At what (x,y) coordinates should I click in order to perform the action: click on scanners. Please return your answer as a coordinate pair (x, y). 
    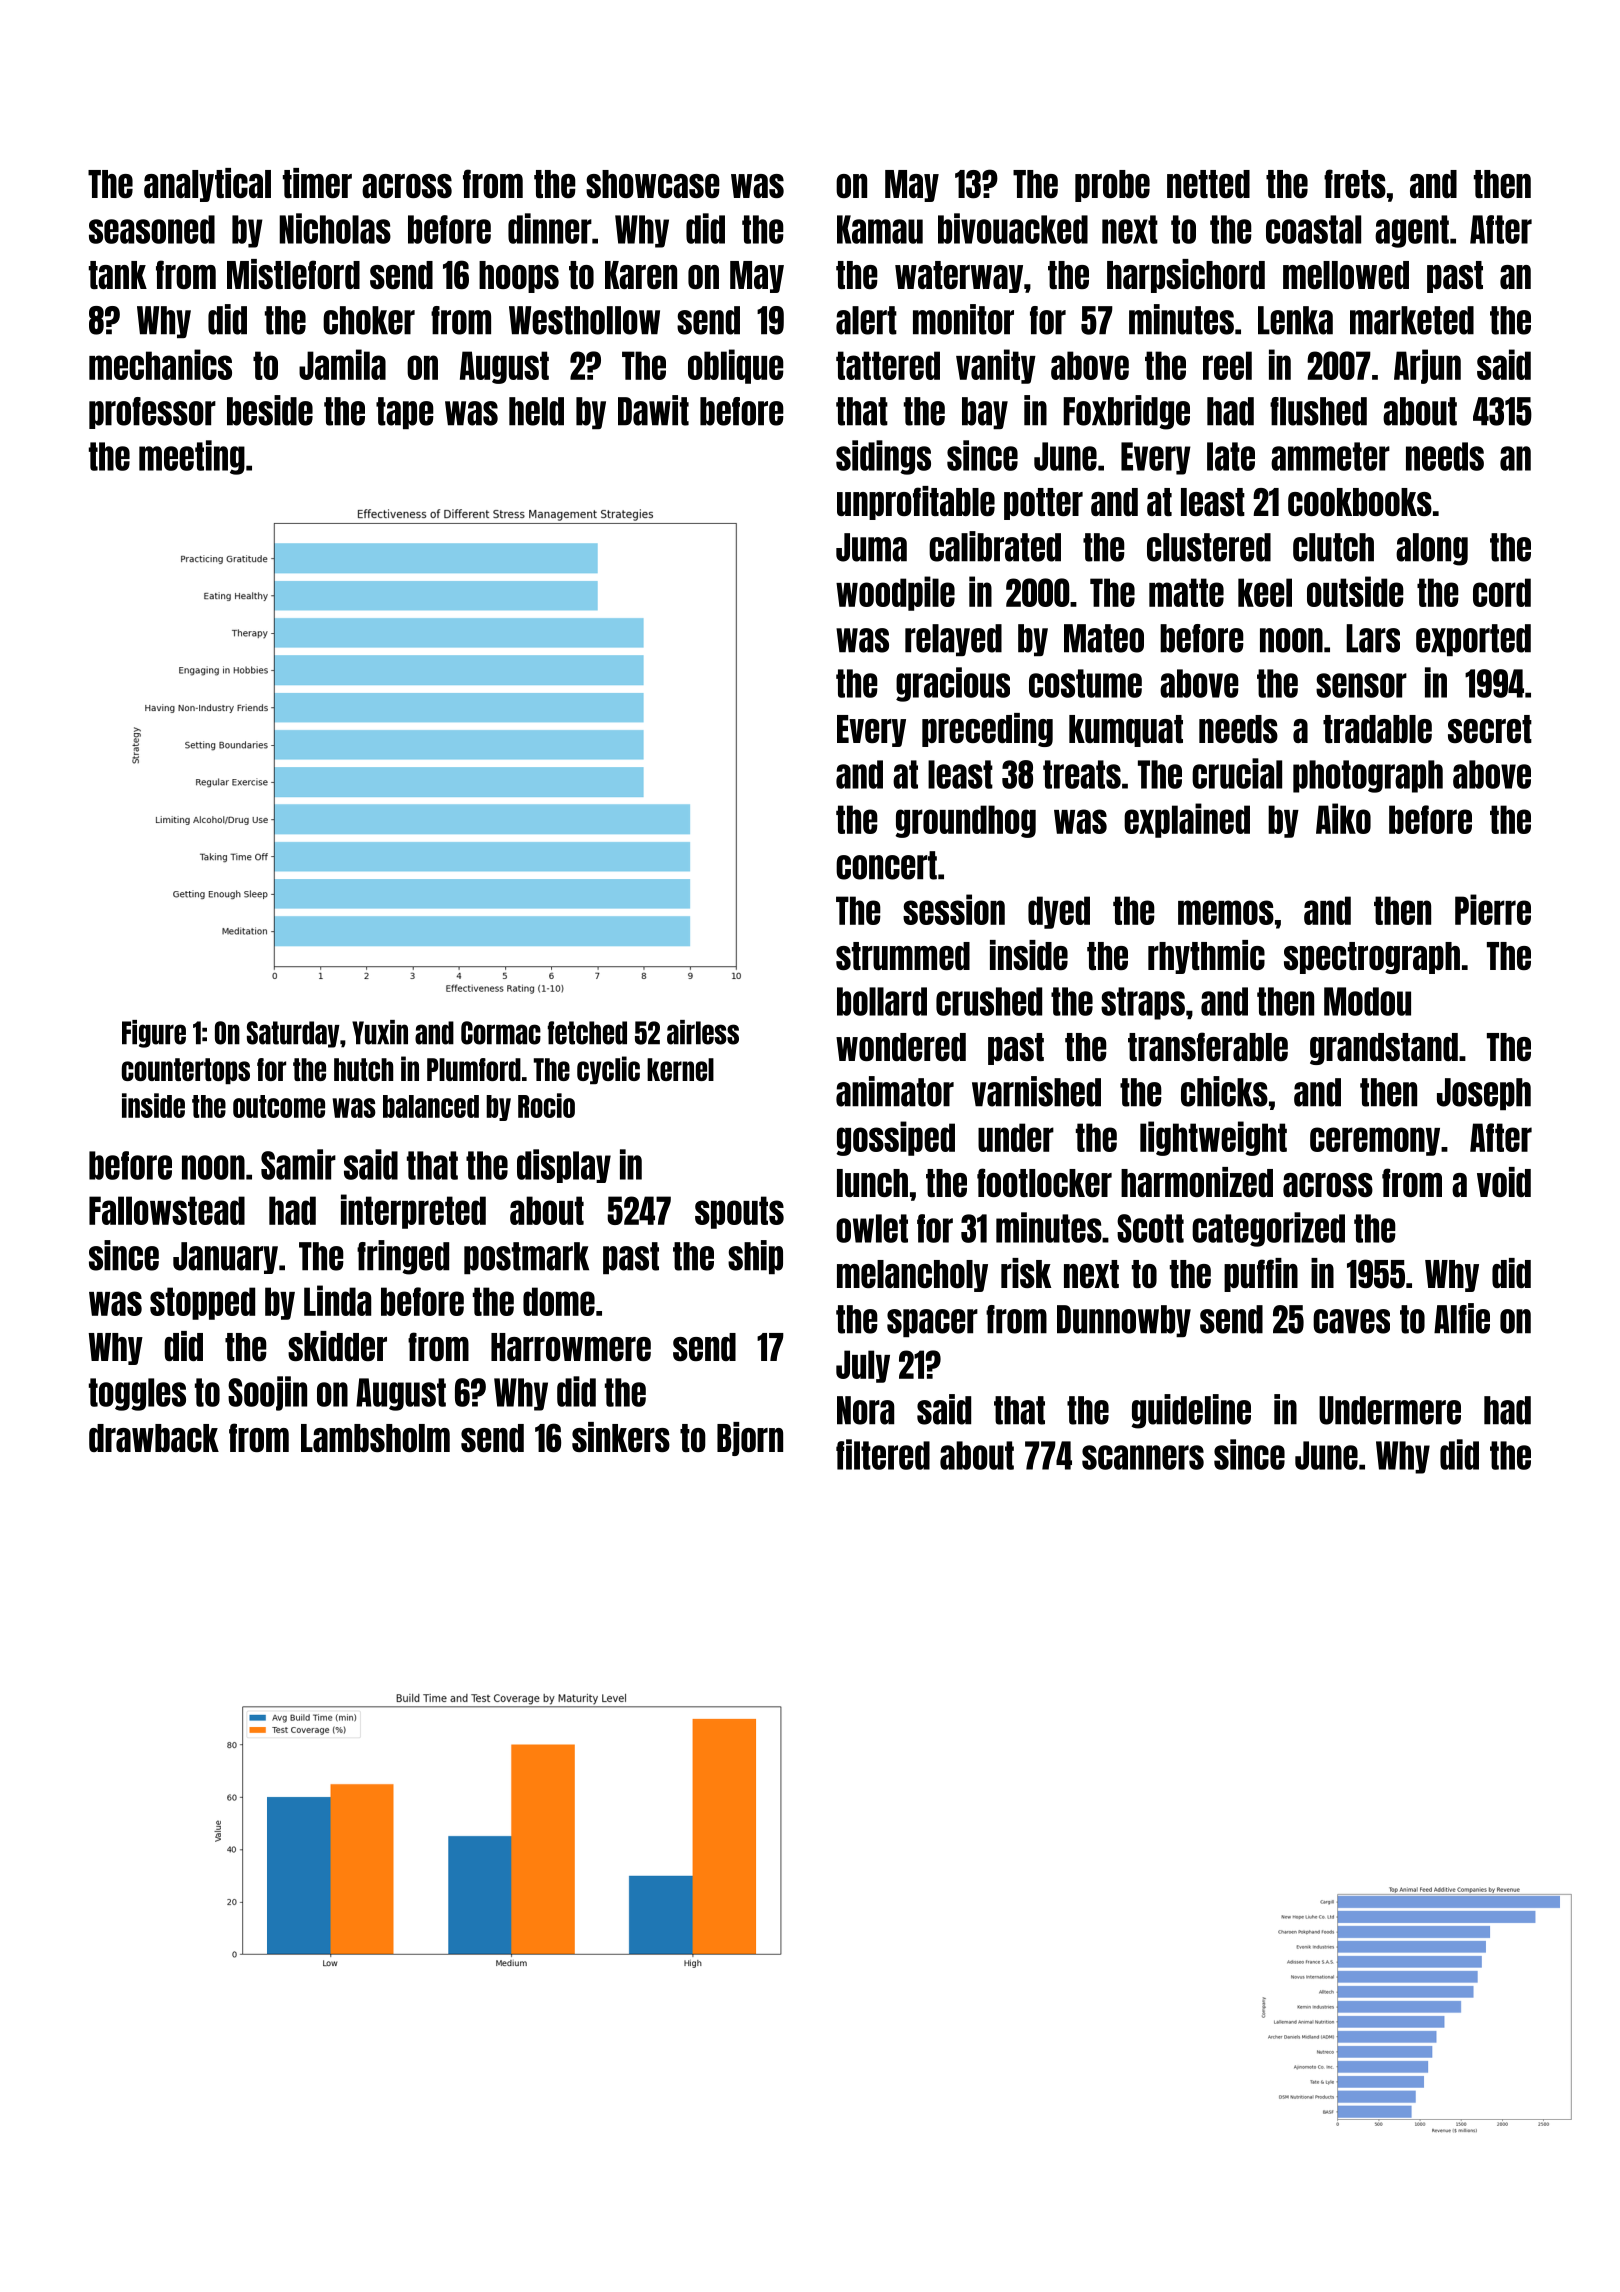
    Looking at the image, I should click on (1143, 1457).
